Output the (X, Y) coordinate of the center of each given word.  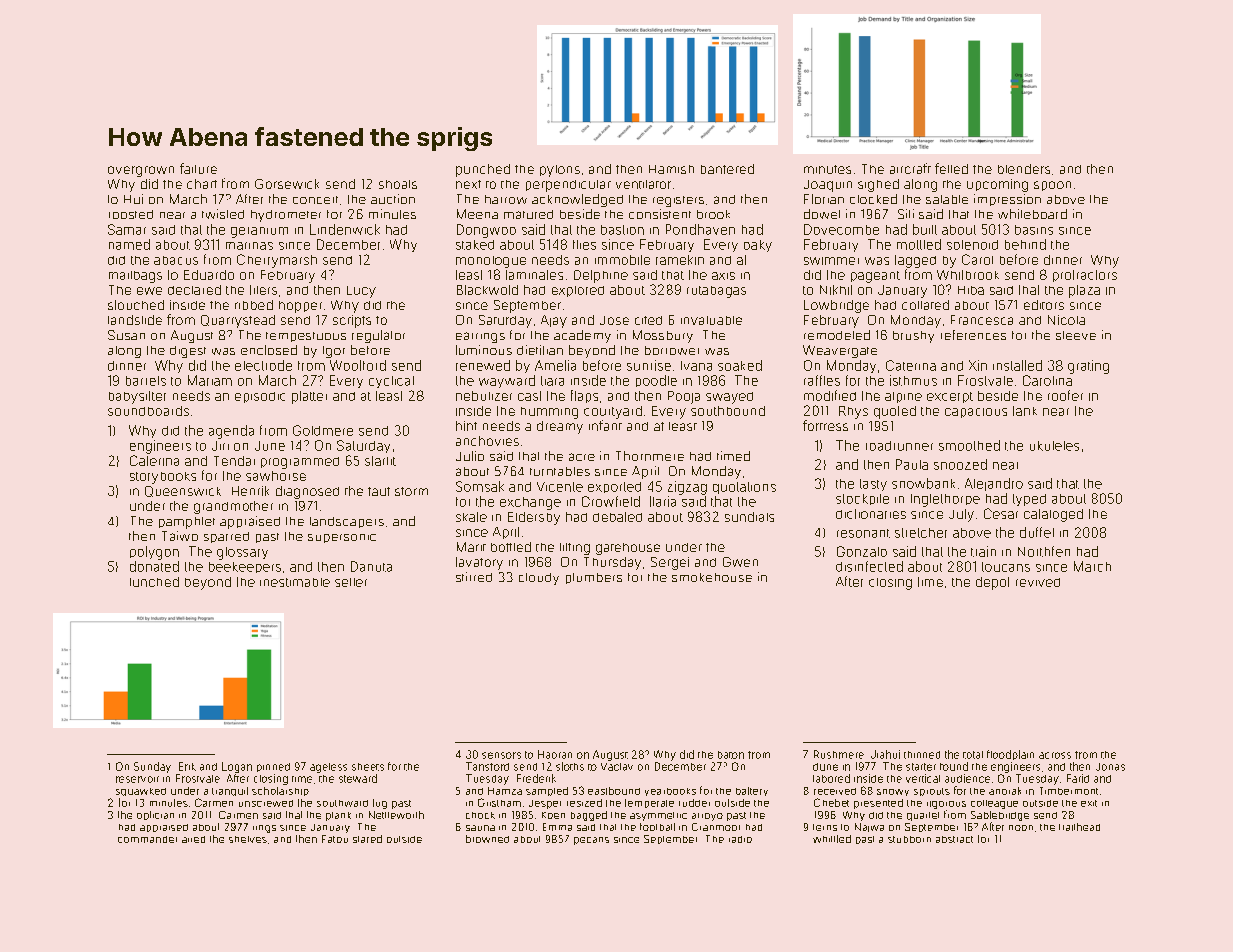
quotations (744, 488)
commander (147, 839)
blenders (1024, 169)
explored (578, 291)
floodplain (1010, 755)
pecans (591, 841)
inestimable (295, 582)
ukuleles (1054, 446)
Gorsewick (287, 184)
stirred (474, 577)
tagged (915, 261)
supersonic (342, 538)
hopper (300, 307)
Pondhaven (700, 229)
